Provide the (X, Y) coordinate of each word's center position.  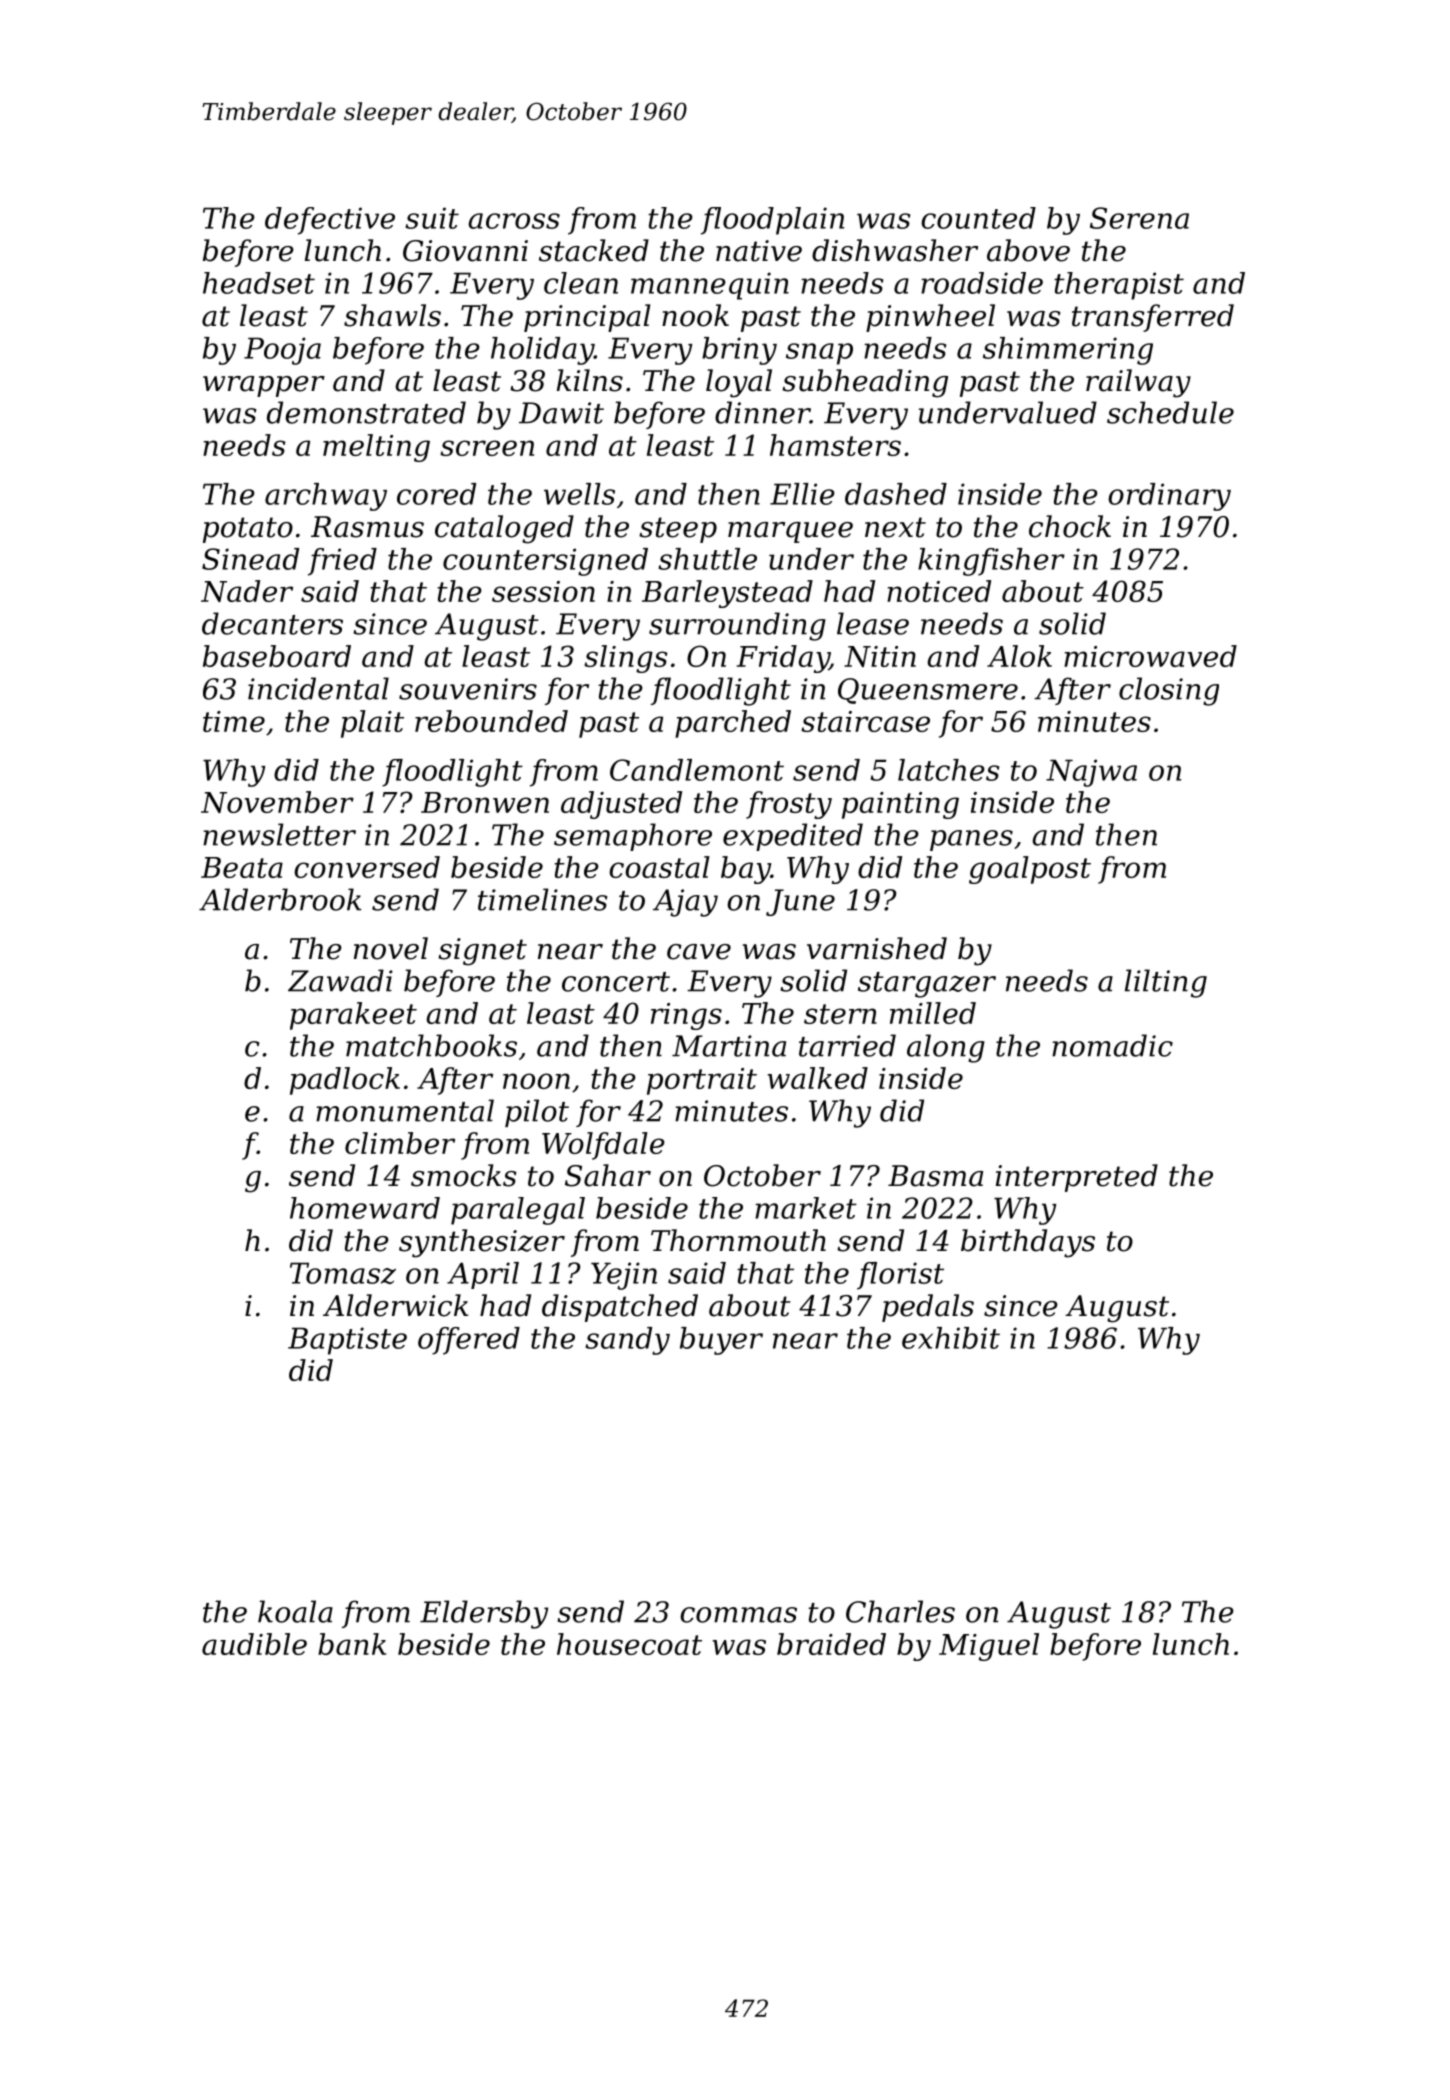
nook (695, 315)
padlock (345, 1081)
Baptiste (347, 1341)
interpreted (1077, 1178)
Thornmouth (738, 1240)
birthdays (1028, 1243)
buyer (721, 1341)
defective (330, 221)
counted (978, 218)
